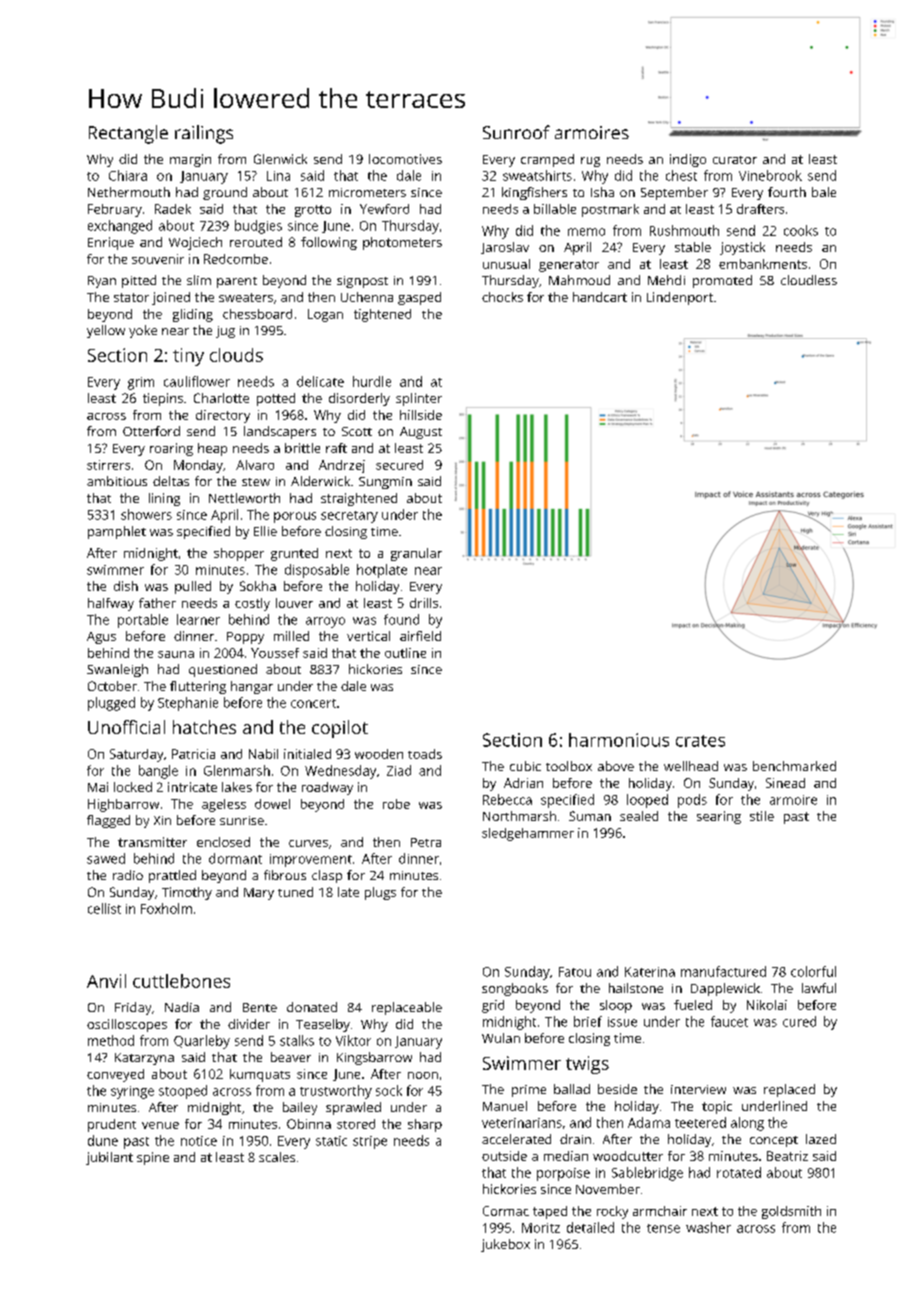  Describe the element at coordinates (600, 297) in the document. I see `handcart` at that location.
